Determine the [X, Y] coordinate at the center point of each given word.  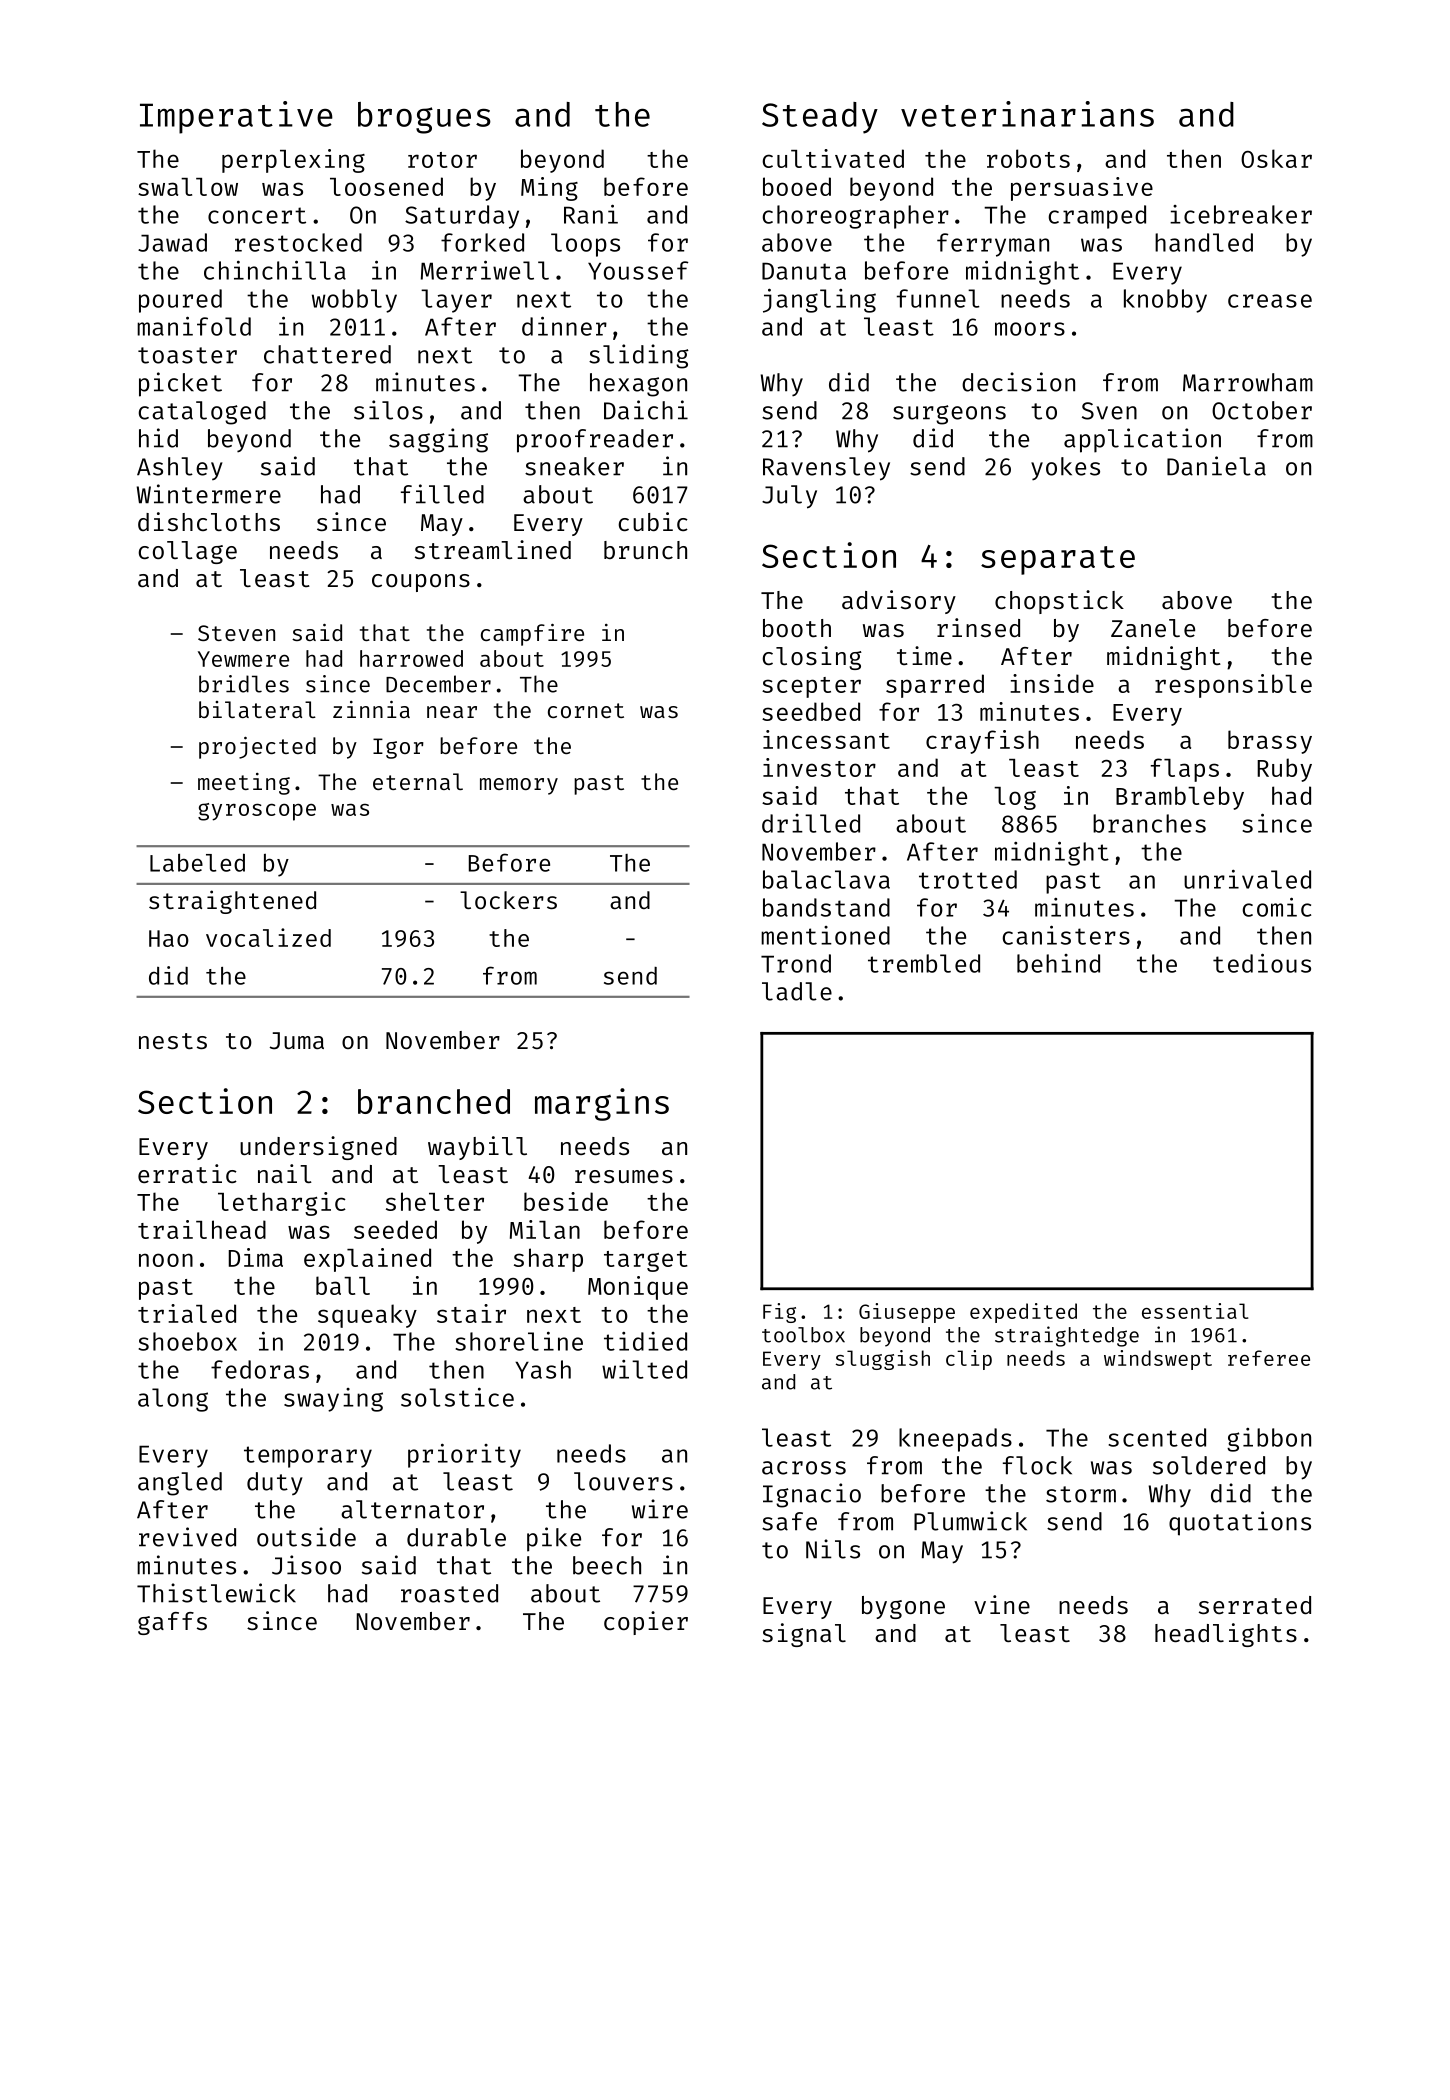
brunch [645, 550]
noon [166, 1260]
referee [1269, 1358]
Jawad [172, 242]
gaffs [172, 1623]
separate [1058, 560]
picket [180, 384]
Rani [591, 214]
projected [257, 748]
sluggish [883, 1360]
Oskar [1276, 158]
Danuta [804, 271]
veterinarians [1027, 114]
